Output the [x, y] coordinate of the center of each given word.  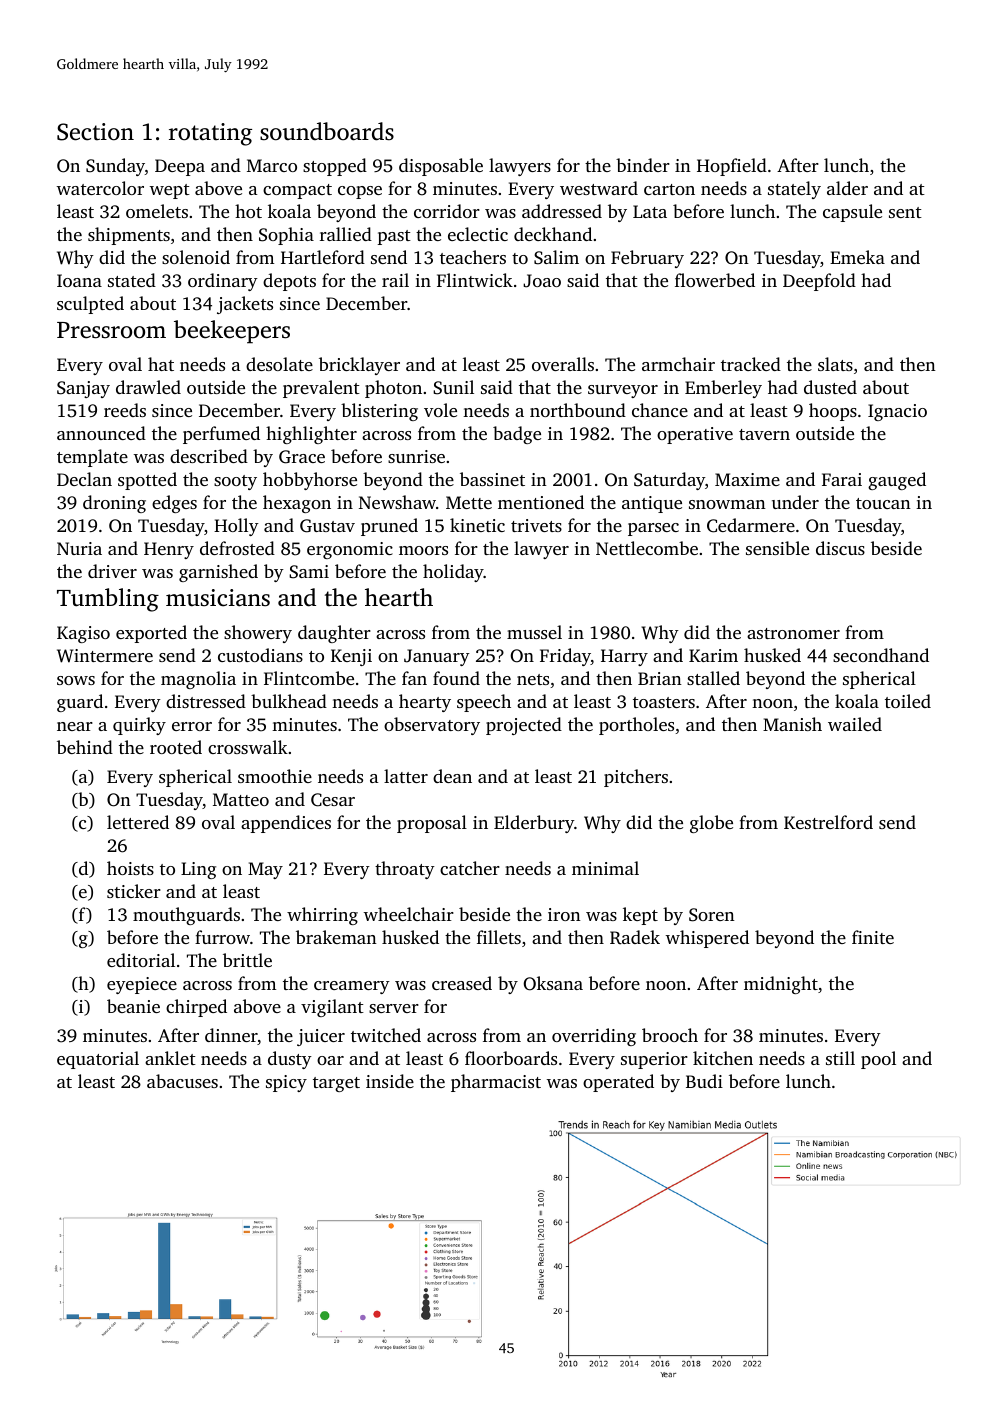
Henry [169, 550]
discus [840, 548]
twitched [386, 1035]
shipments [129, 236]
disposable [441, 167]
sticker [134, 891]
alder [847, 188]
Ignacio [897, 412]
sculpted [90, 305]
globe [711, 824]
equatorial [98, 1060]
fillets [499, 937]
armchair [678, 364]
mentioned [541, 502]
